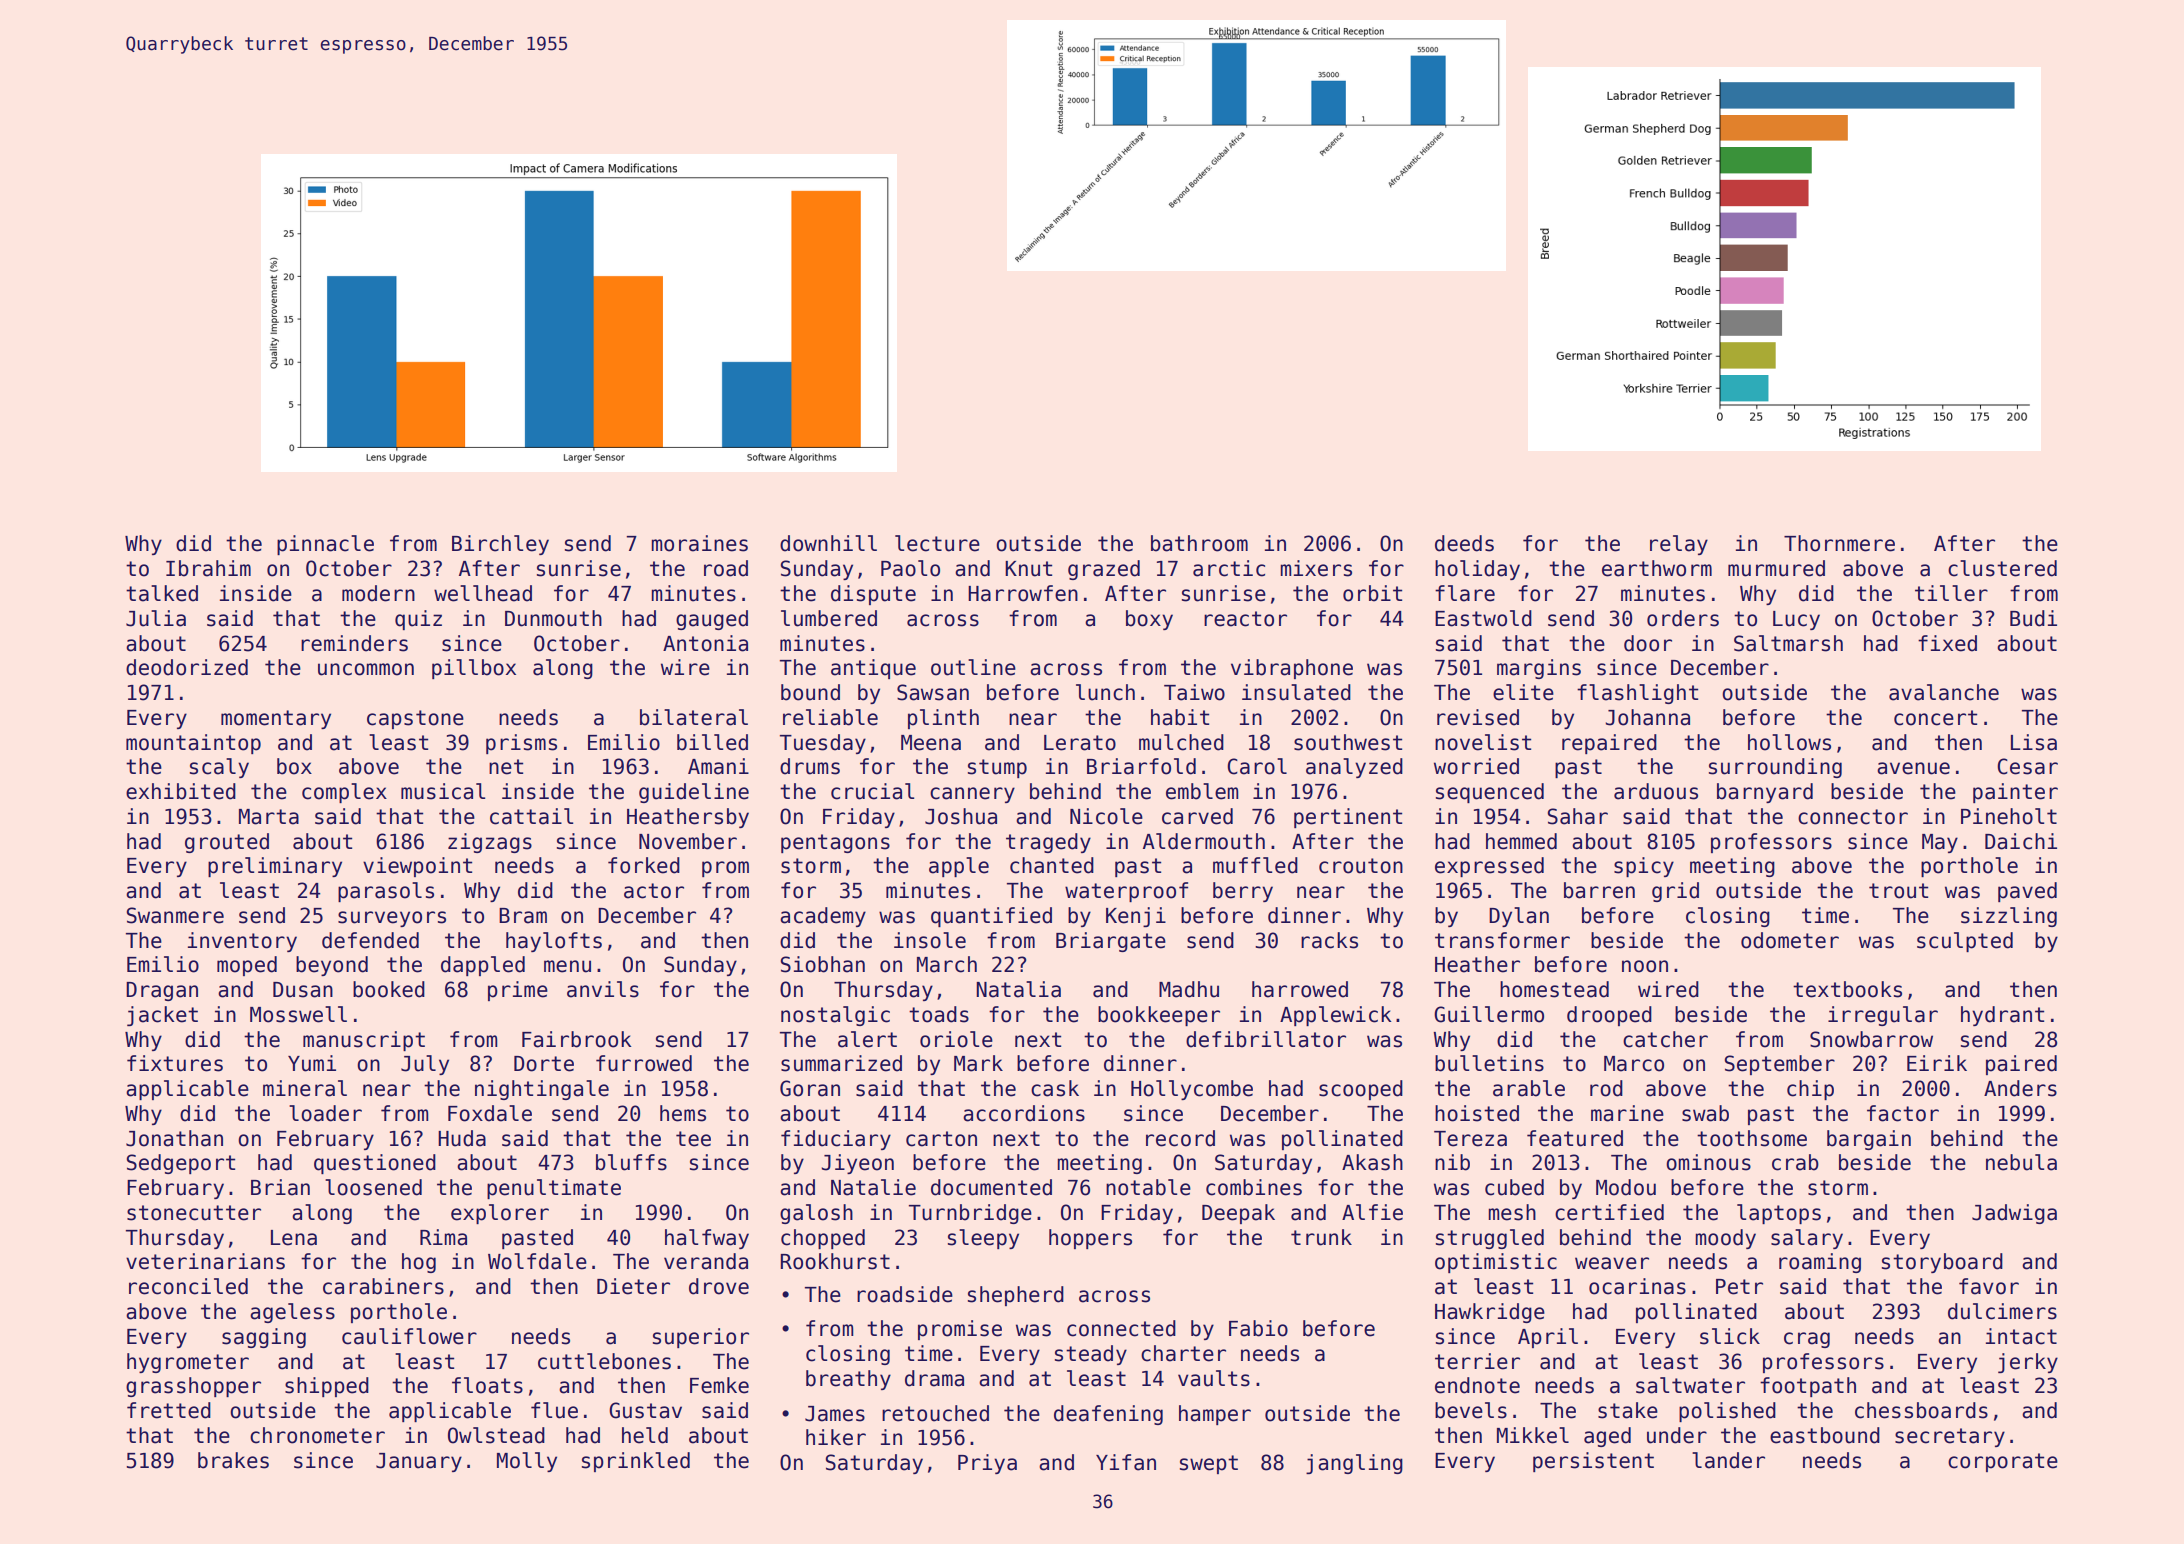 The width and height of the document is (2184, 1544). Describe the element at coordinates (1679, 545) in the document. I see `relay` at that location.
